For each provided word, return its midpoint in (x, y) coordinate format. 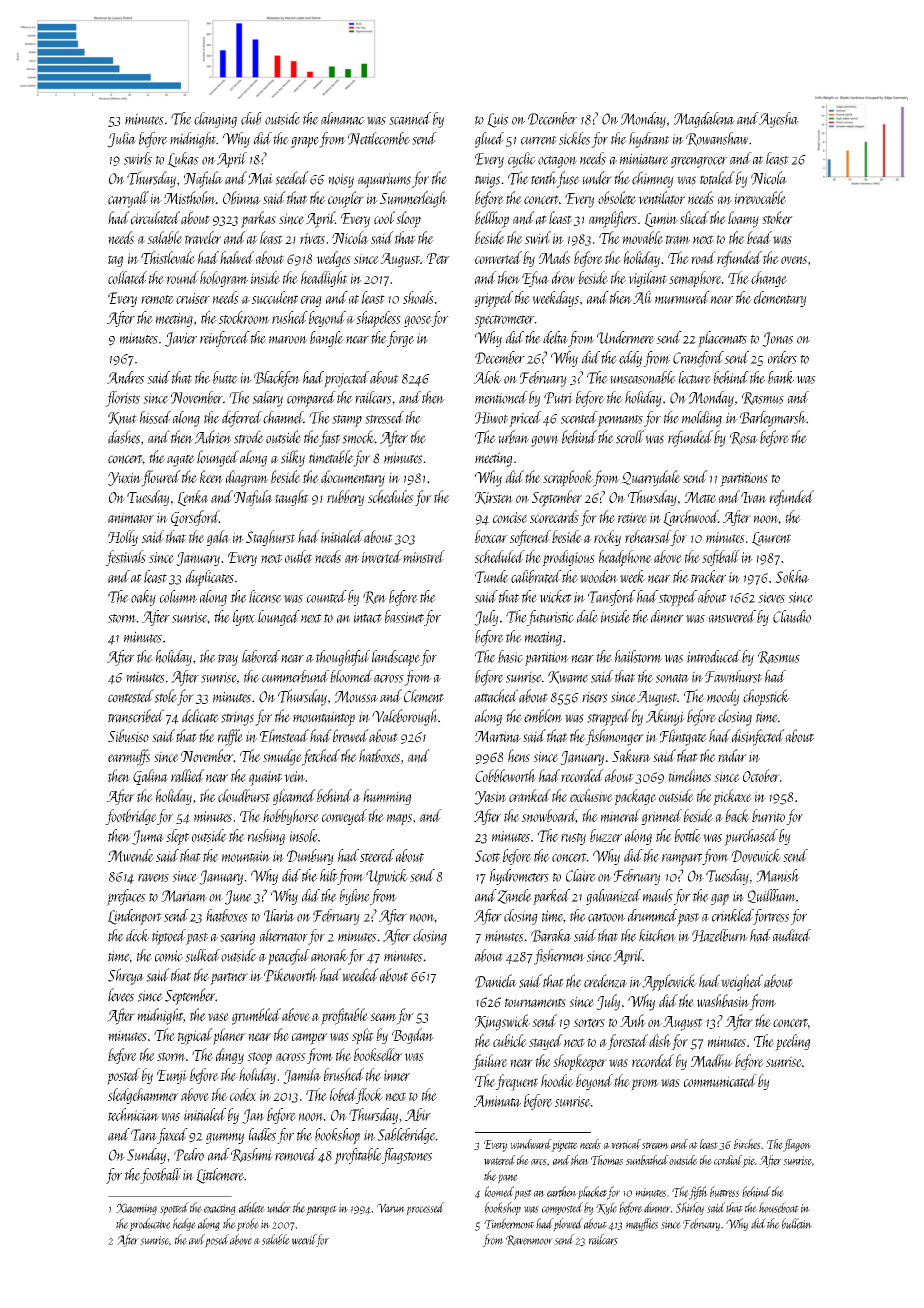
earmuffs (129, 757)
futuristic (550, 618)
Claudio (792, 616)
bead (759, 237)
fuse (568, 179)
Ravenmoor (529, 1240)
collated (127, 277)
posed (217, 1241)
